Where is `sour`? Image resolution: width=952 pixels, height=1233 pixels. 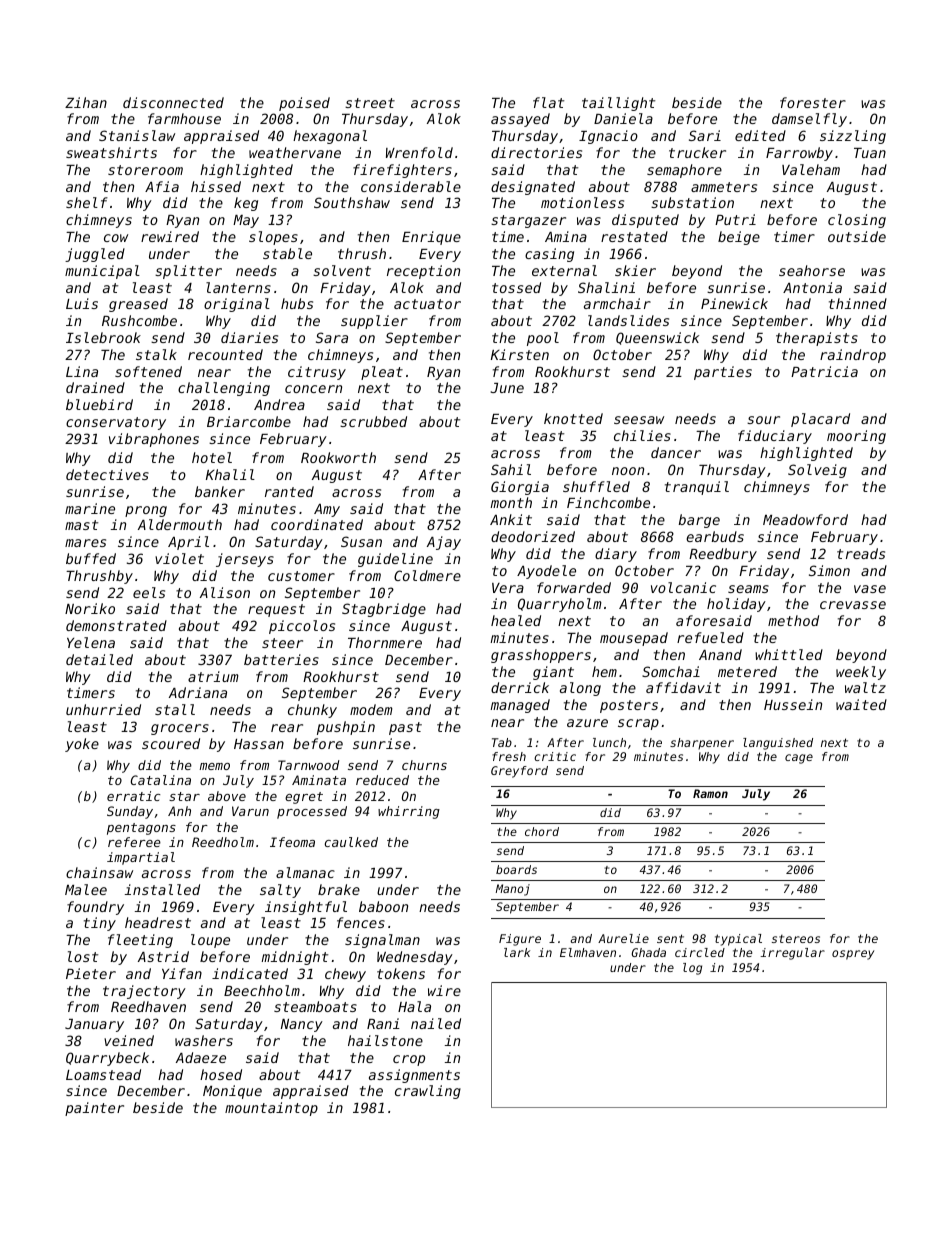 sour is located at coordinates (763, 420).
